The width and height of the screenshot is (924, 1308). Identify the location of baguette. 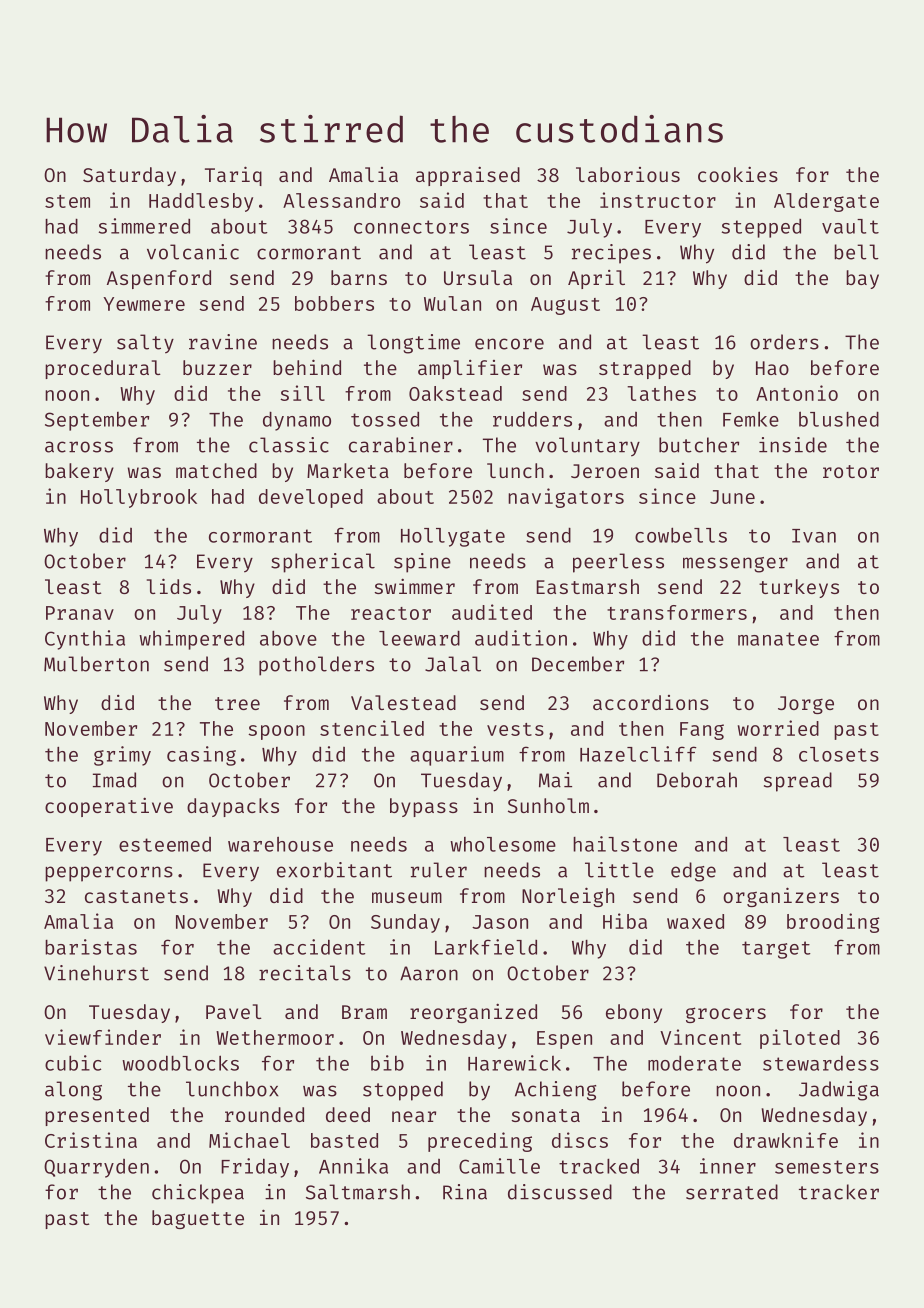
(198, 1219).
